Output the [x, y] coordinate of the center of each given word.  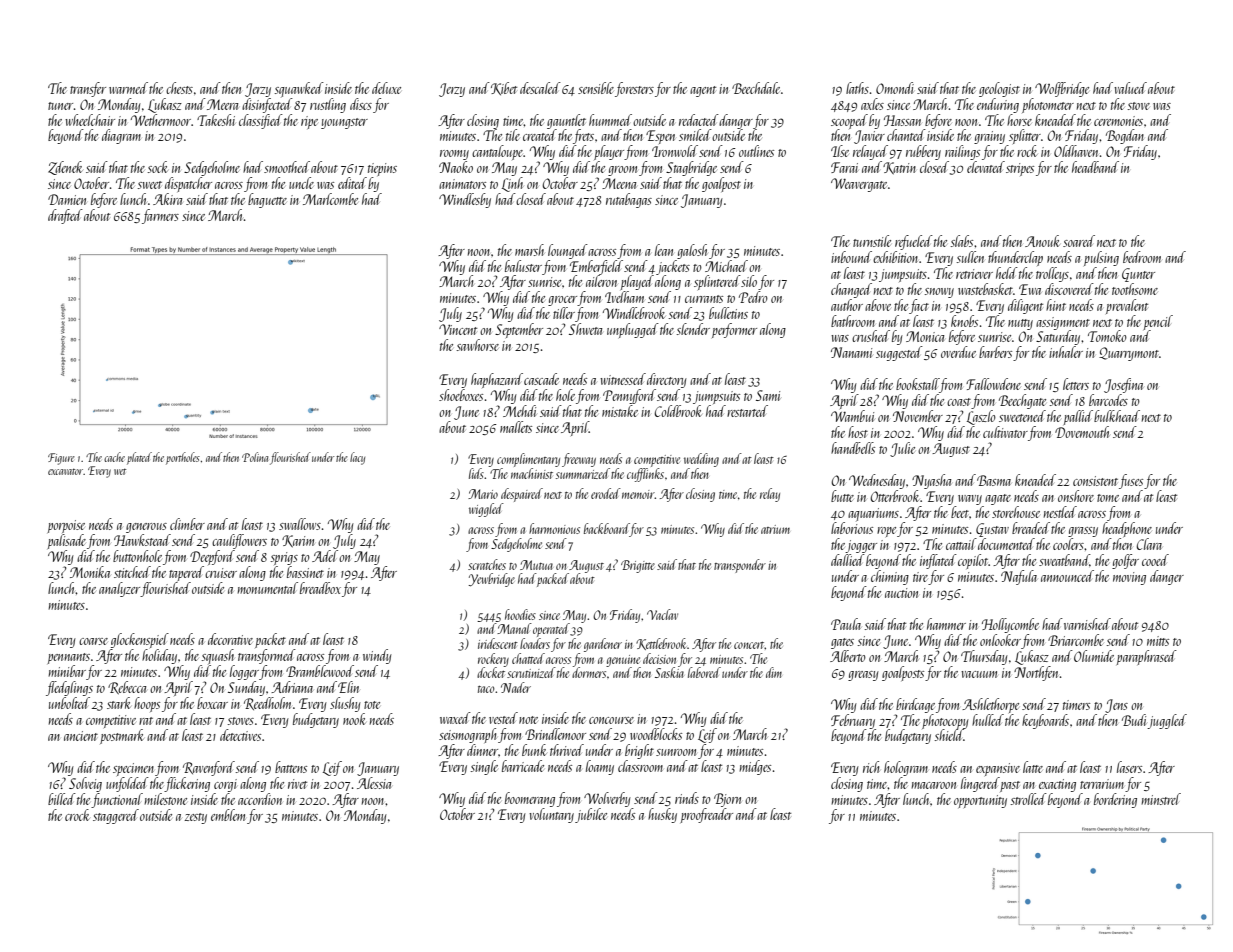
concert [749, 645]
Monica [925, 336]
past [1010, 786]
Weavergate [859, 185]
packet [270, 640]
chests [179, 88]
